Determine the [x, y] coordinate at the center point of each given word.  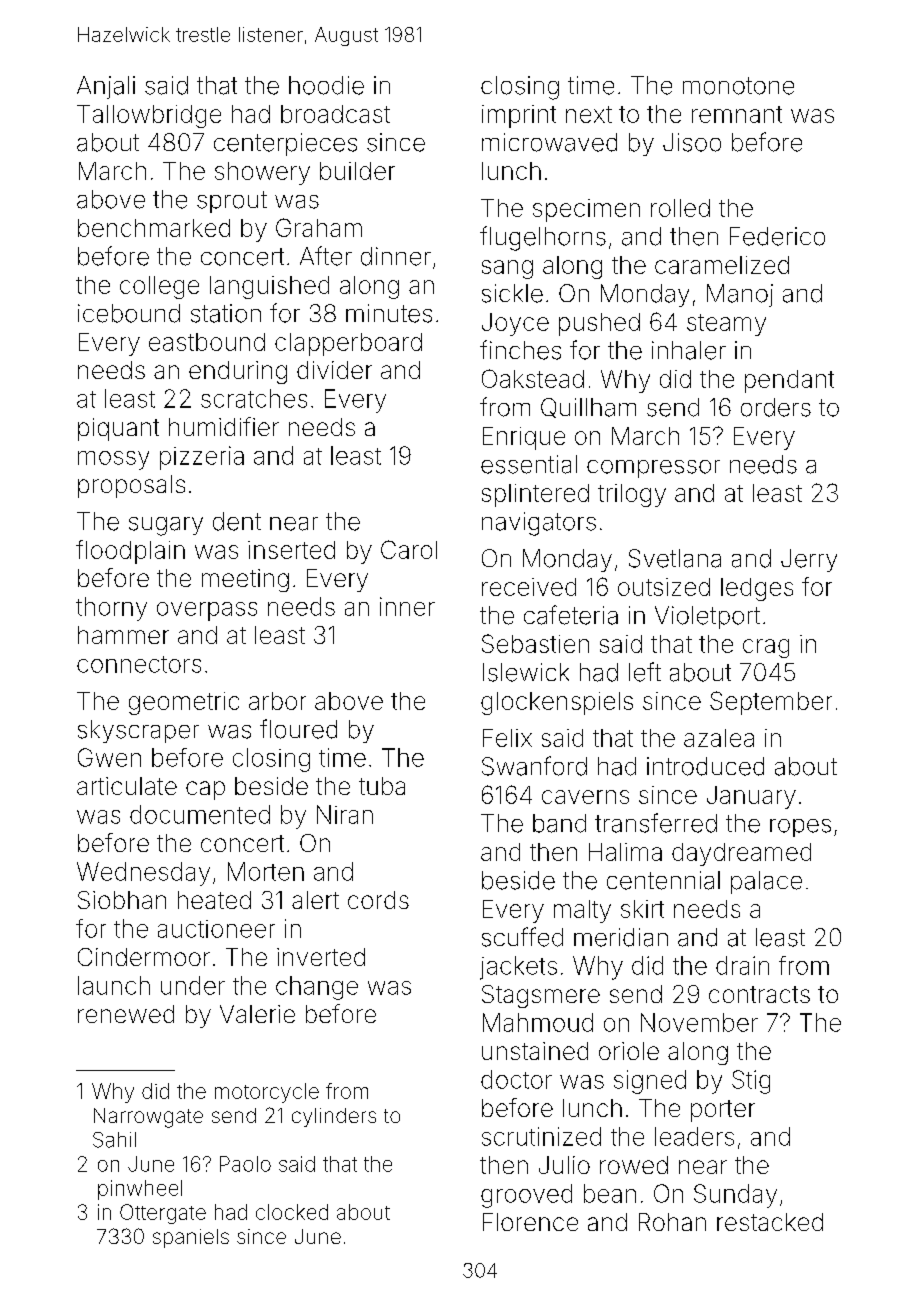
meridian [621, 937]
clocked [292, 1212]
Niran [345, 814]
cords [378, 900]
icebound [129, 313]
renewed [126, 1014]
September [771, 703]
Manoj [740, 295]
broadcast [335, 114]
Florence [530, 1222]
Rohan [672, 1222]
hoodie [326, 85]
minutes [389, 313]
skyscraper [138, 731]
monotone [738, 86]
